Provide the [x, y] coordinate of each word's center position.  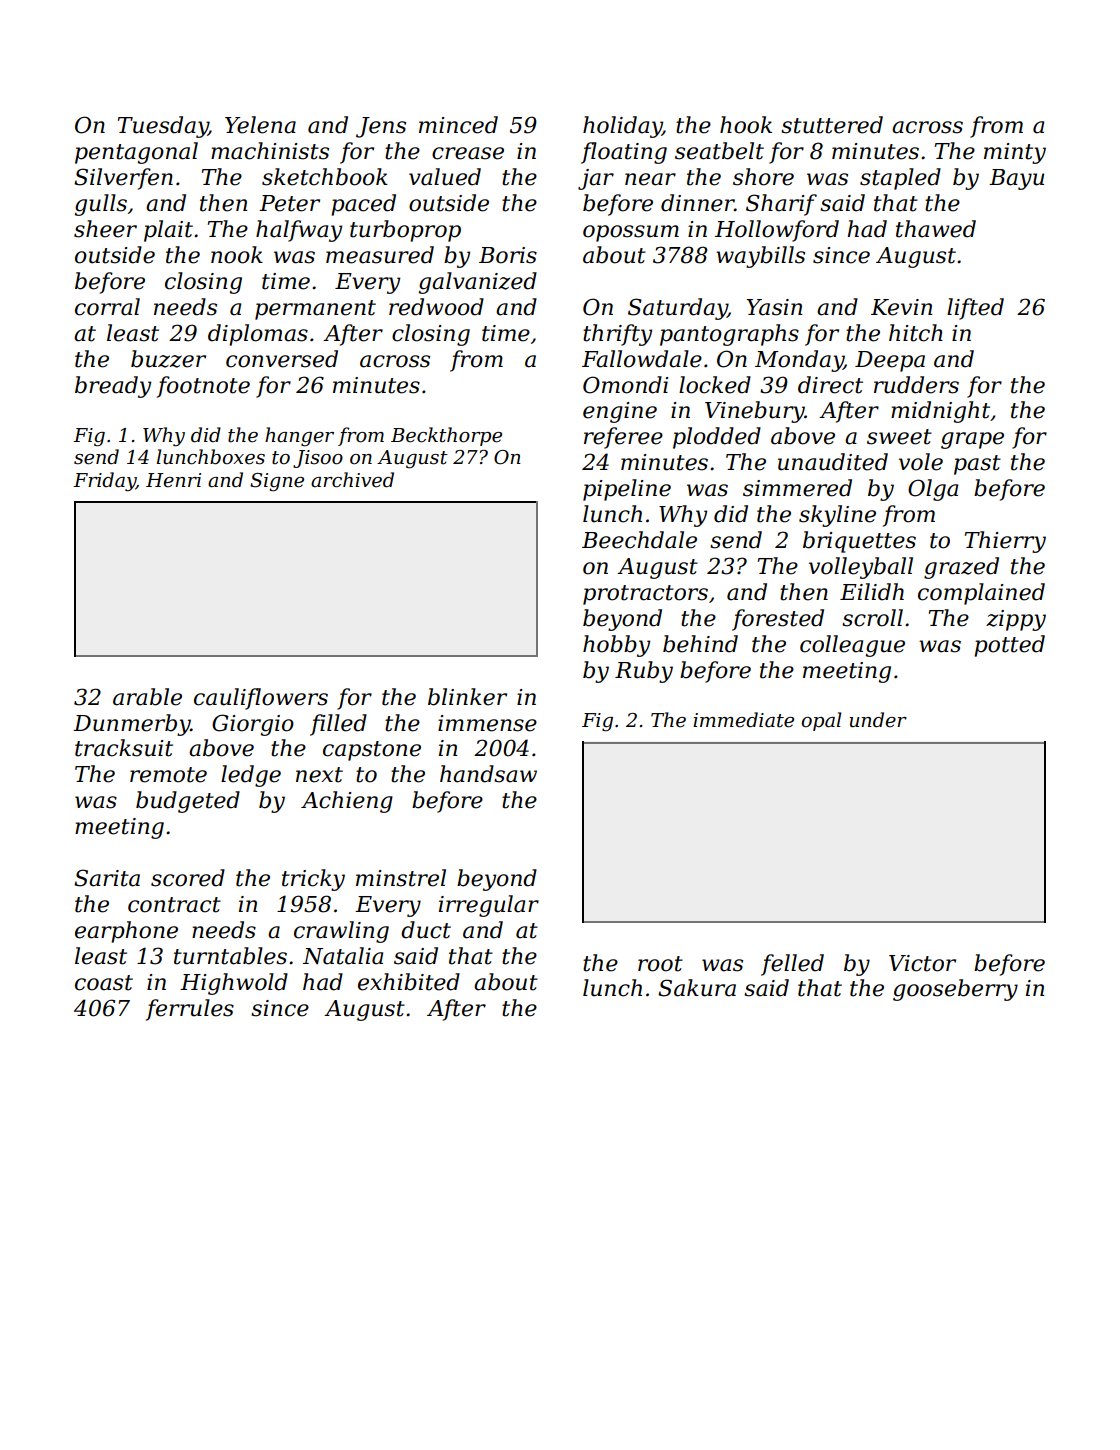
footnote [203, 387]
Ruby [644, 672]
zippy [1016, 620]
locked [715, 385]
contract [174, 905]
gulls [101, 205]
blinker [467, 697]
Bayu [1016, 179]
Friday [104, 482]
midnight [941, 412]
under [878, 720]
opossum [631, 233]
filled [338, 725]
